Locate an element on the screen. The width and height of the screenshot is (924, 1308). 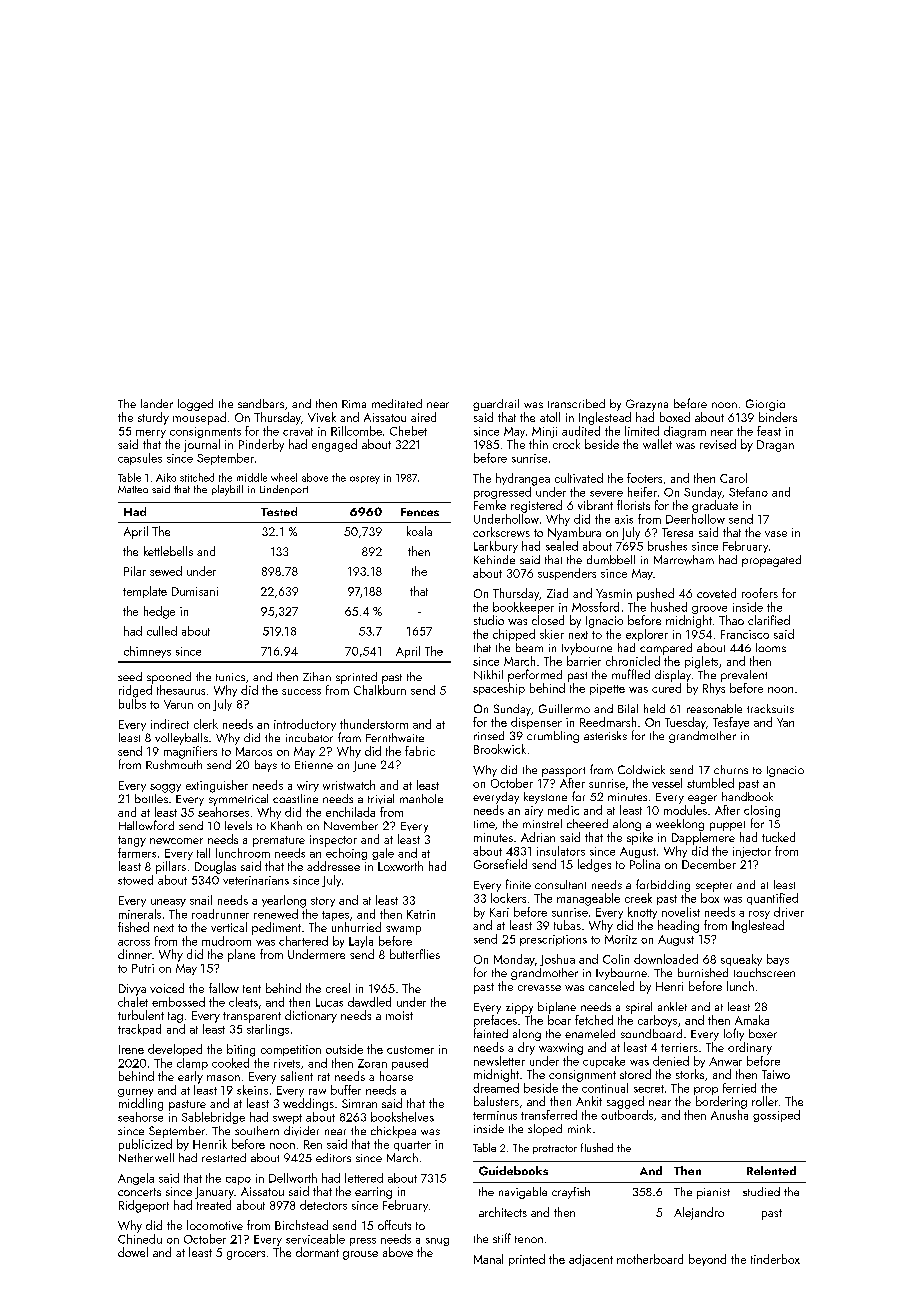
Fernthwaite is located at coordinates (395, 737).
